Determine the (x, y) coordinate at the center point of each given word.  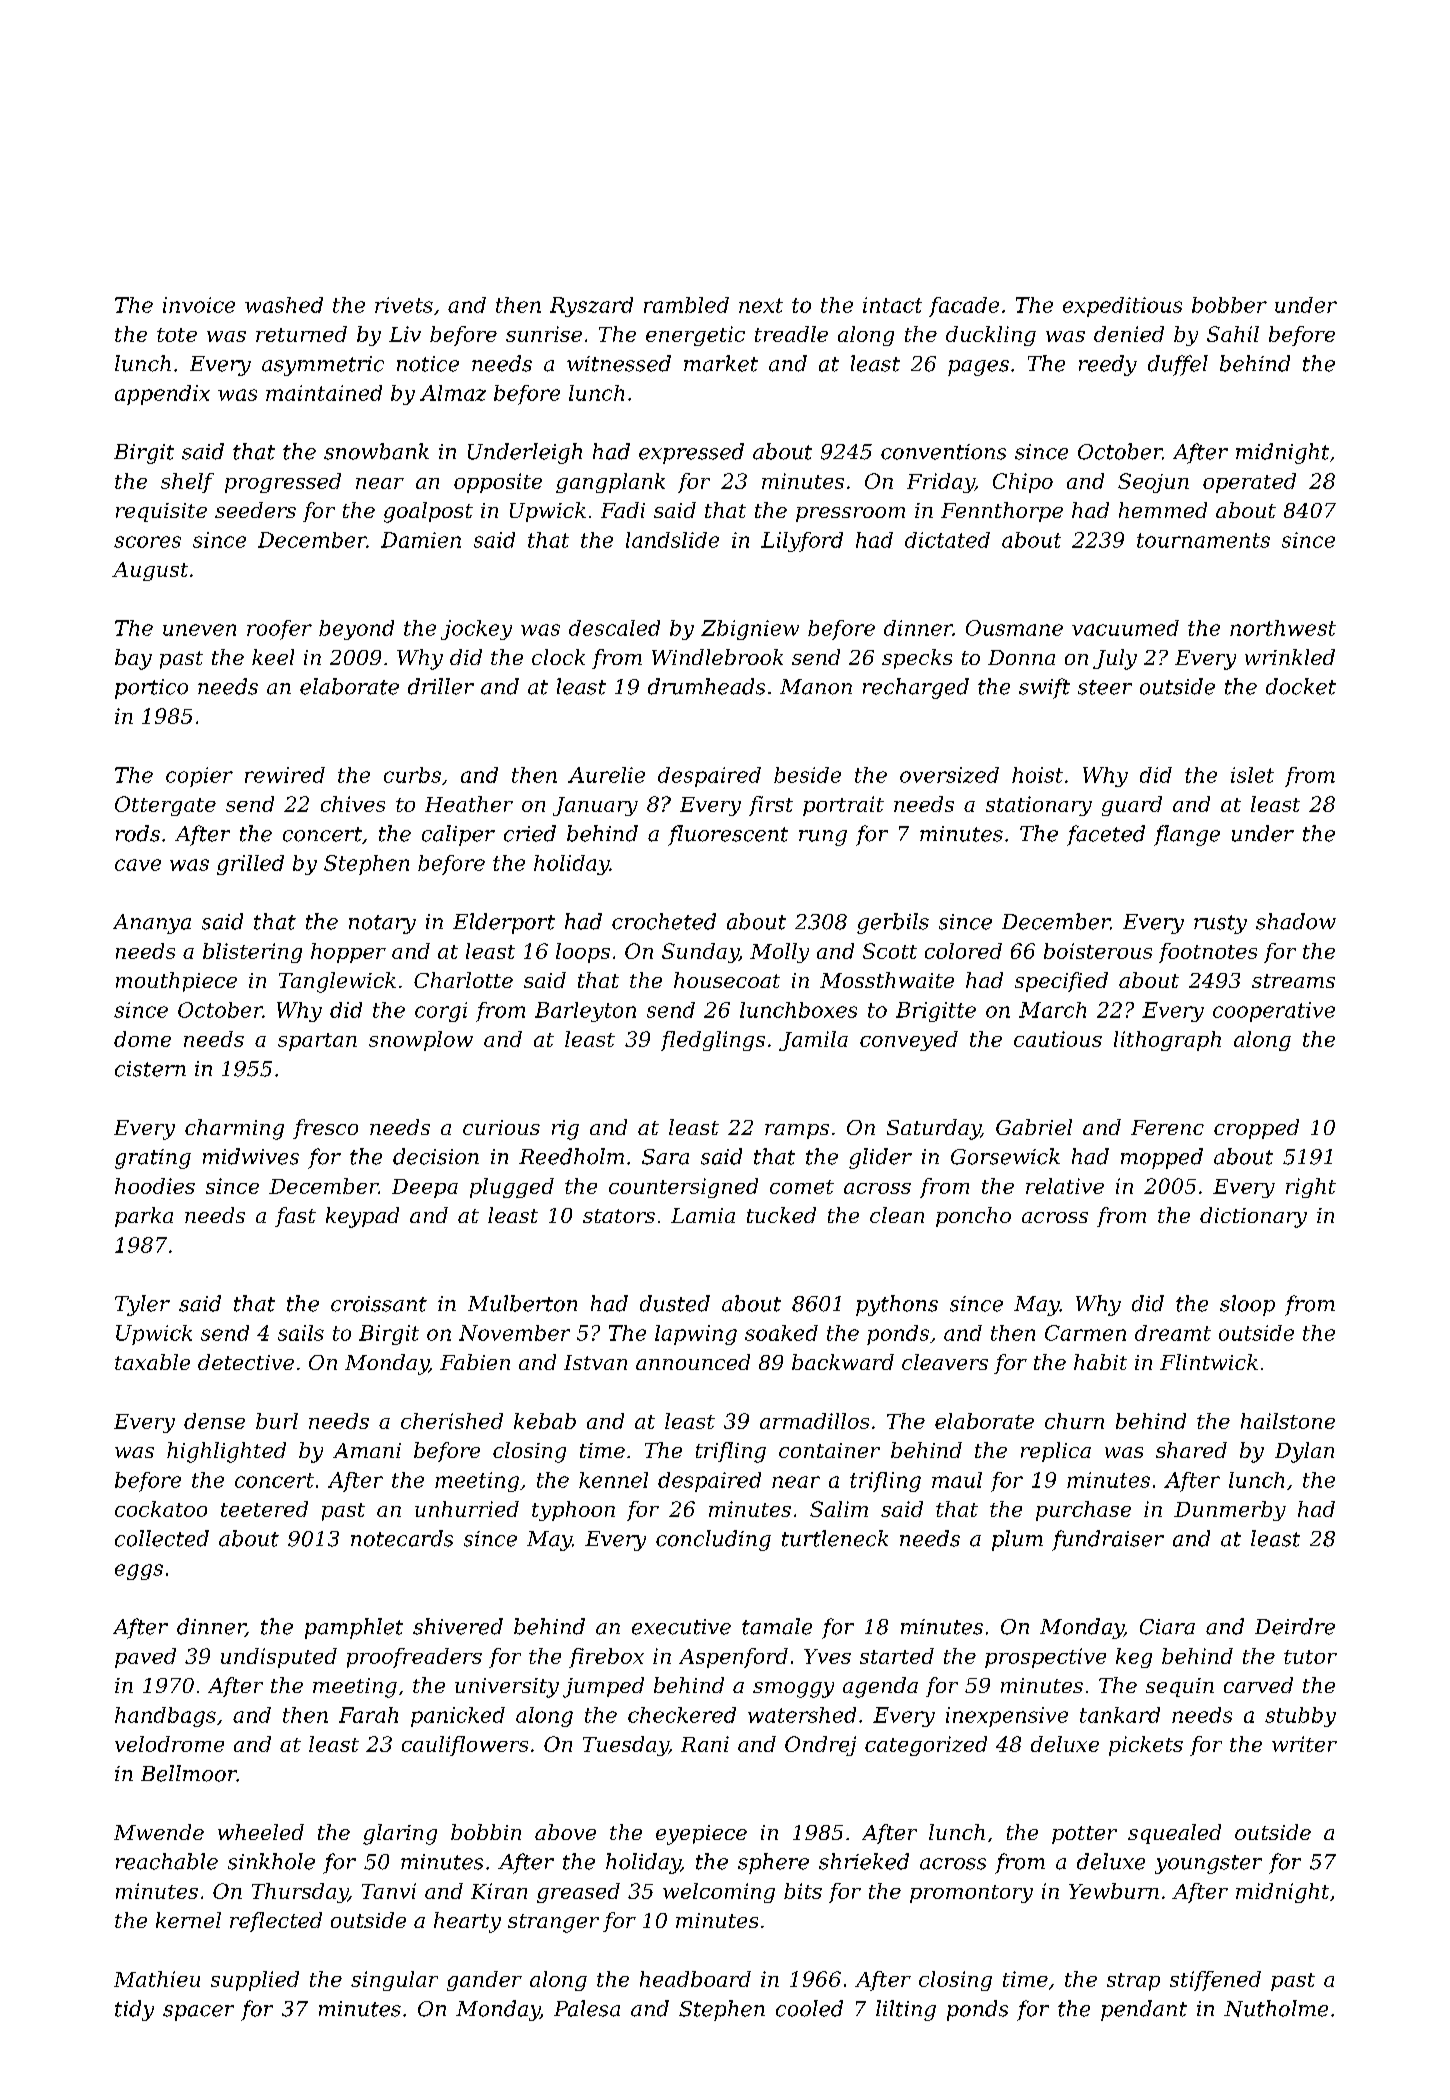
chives (353, 804)
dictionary (1253, 1217)
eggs (139, 1572)
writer (1304, 1744)
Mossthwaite (887, 980)
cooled (809, 2008)
